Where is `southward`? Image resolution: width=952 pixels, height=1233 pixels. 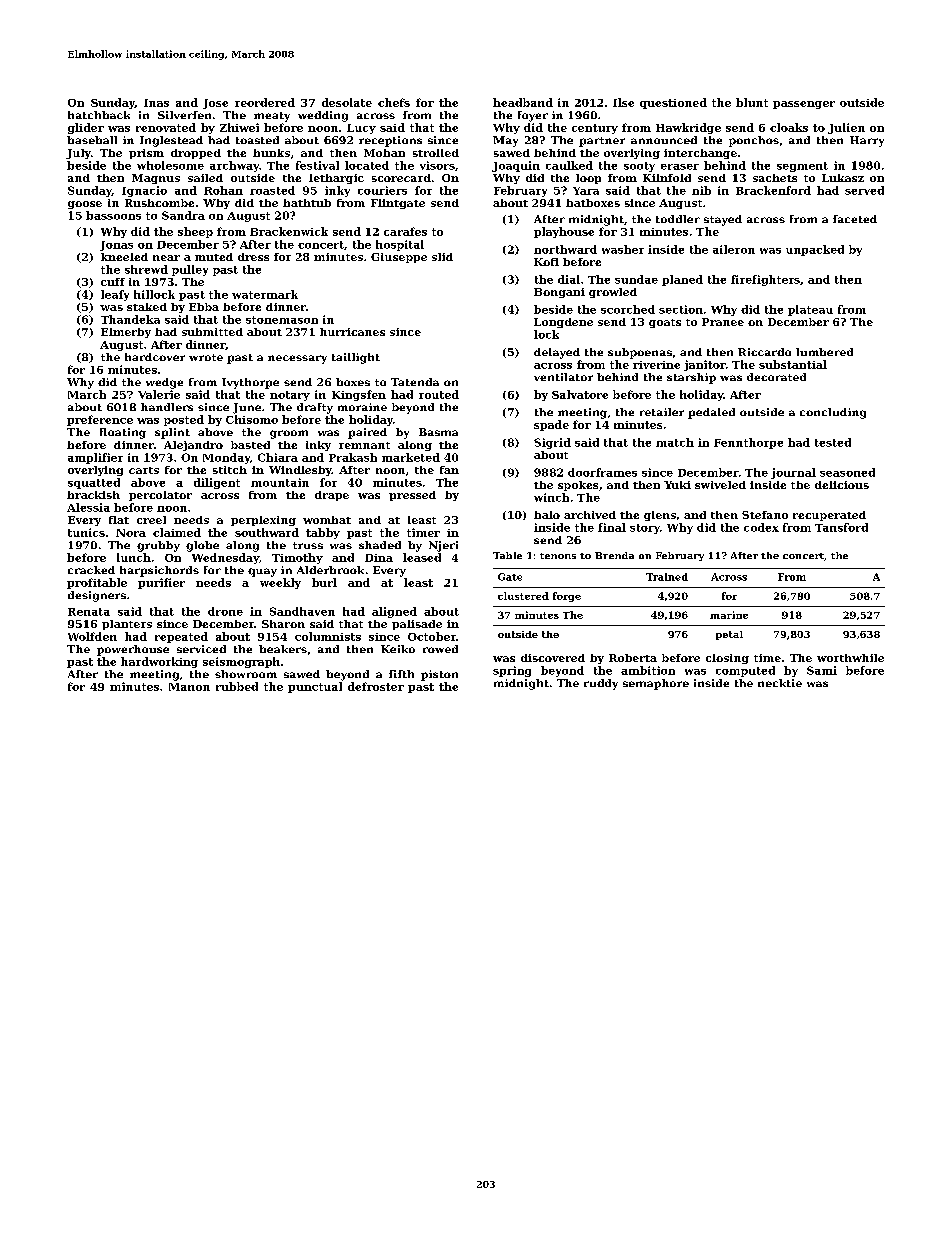
southward is located at coordinates (267, 532).
